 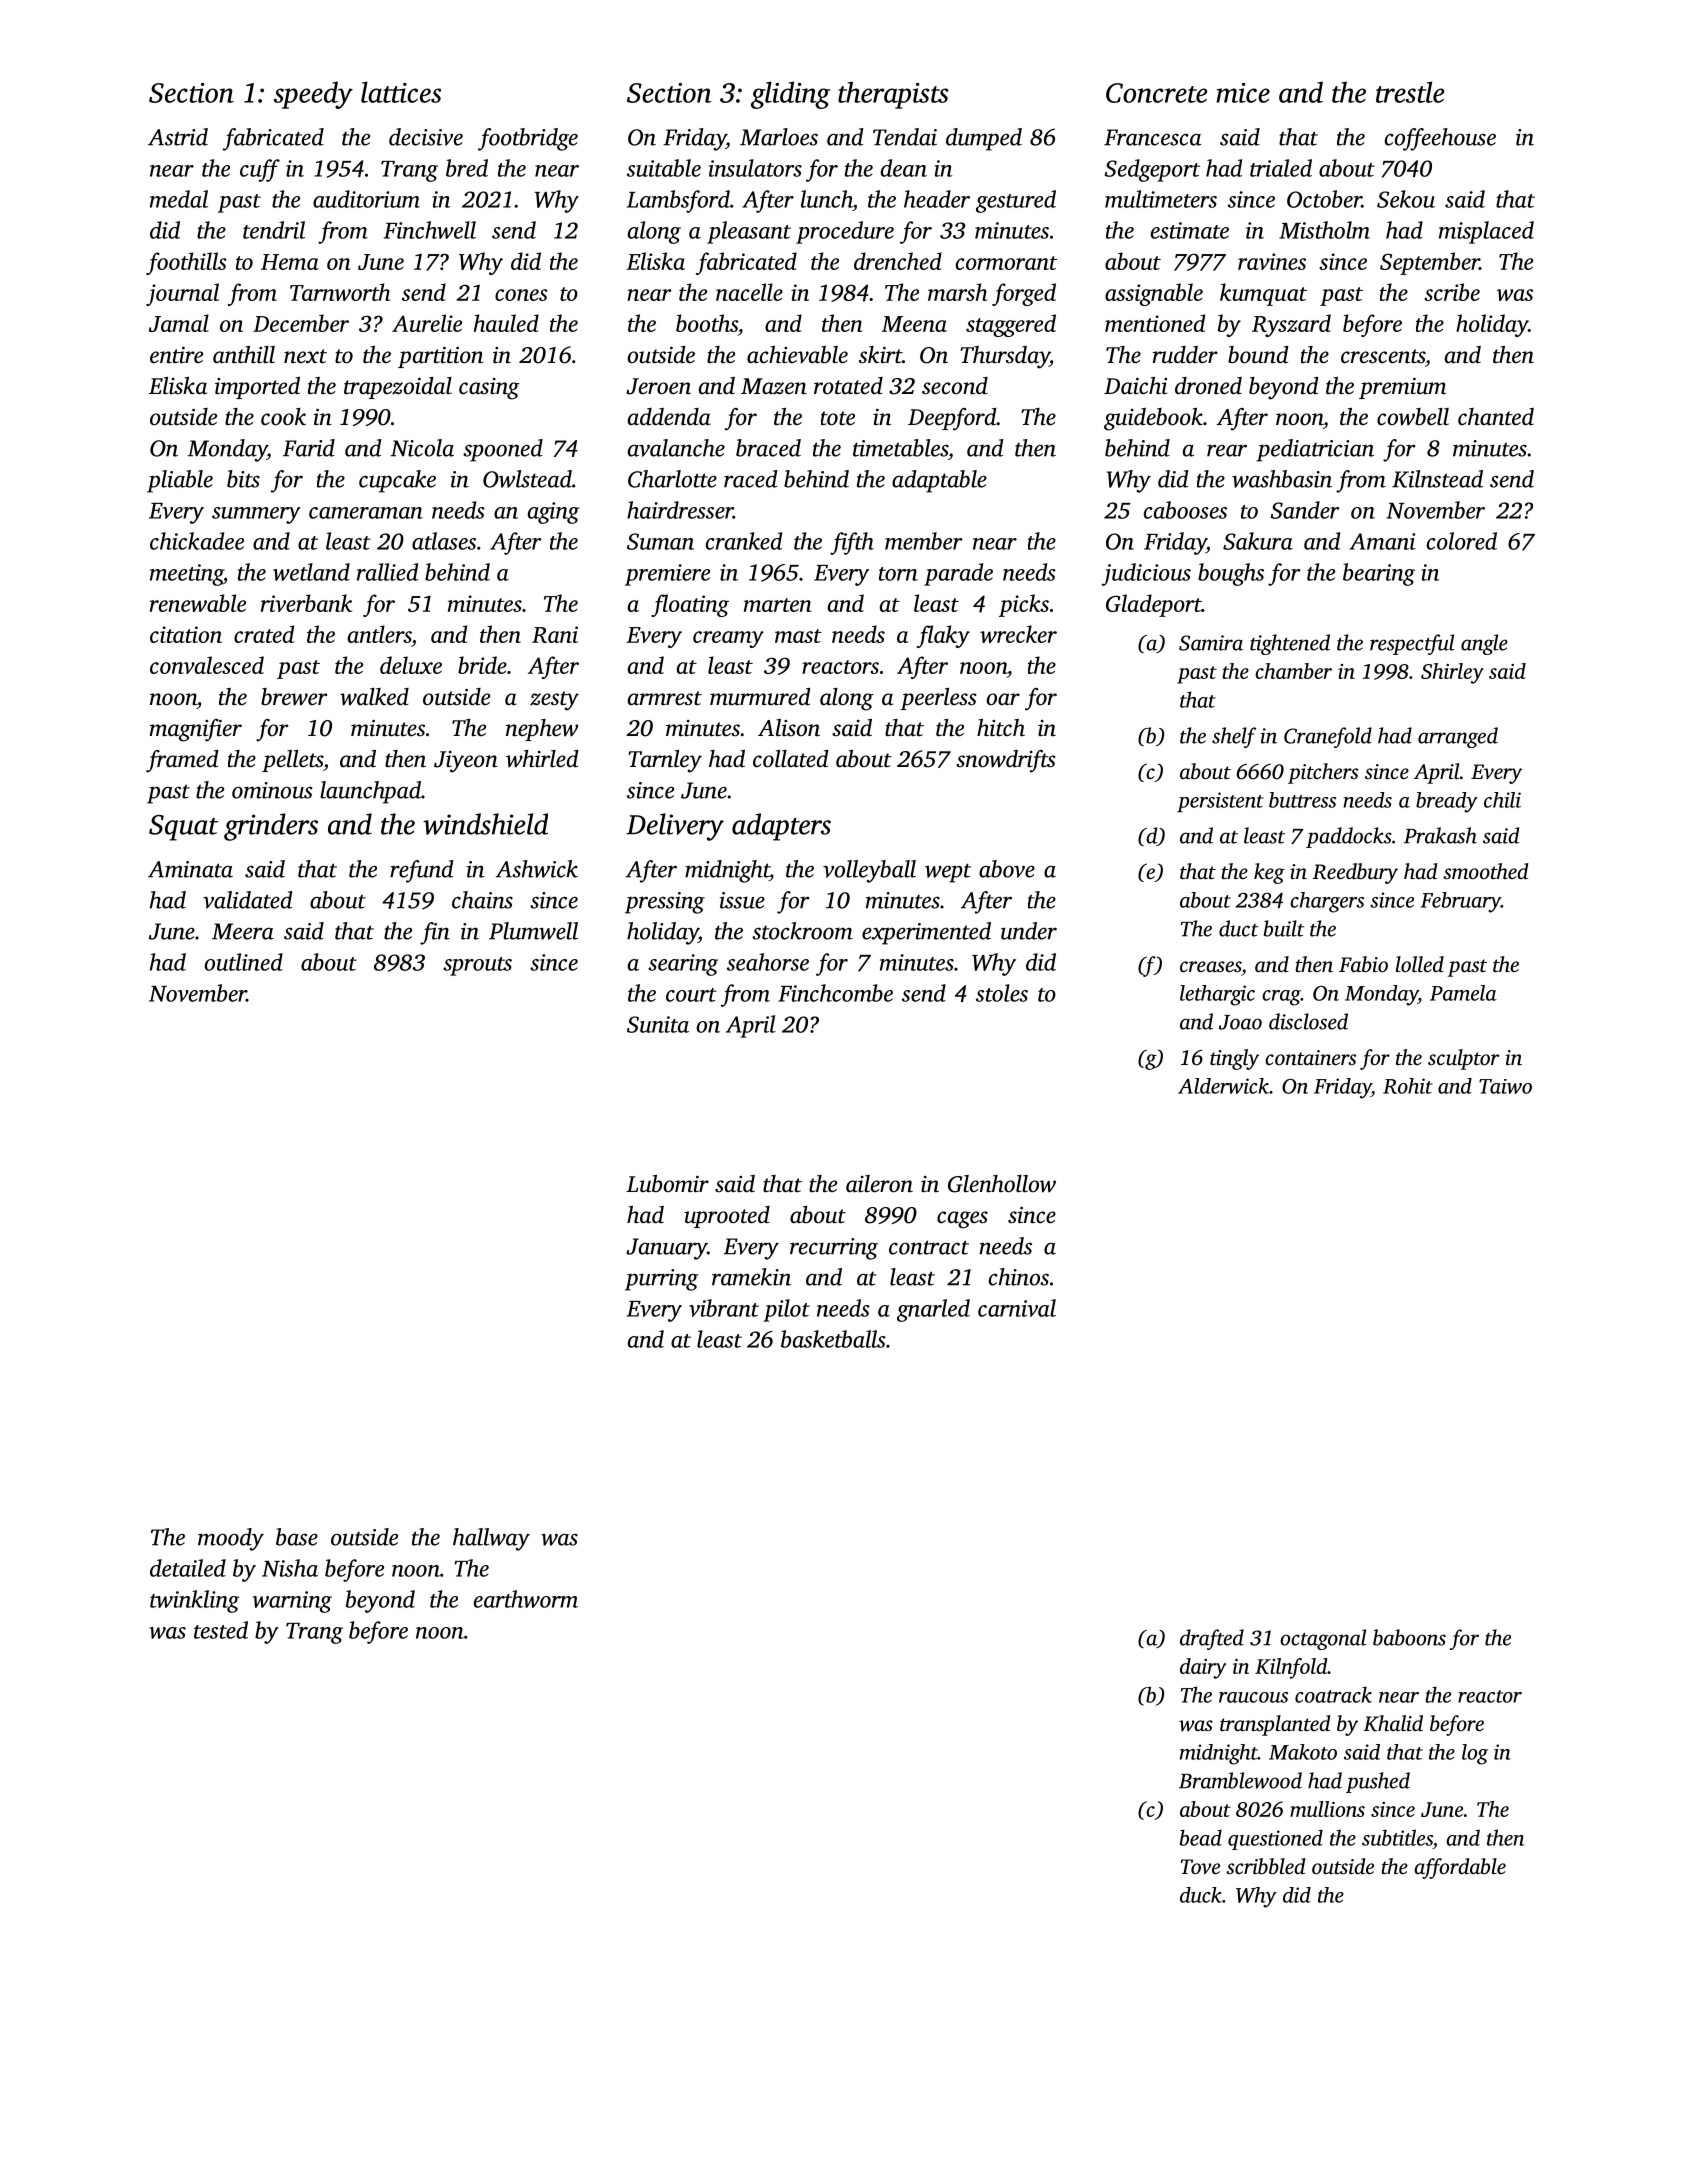 I want to click on carnival, so click(x=1017, y=1308).
